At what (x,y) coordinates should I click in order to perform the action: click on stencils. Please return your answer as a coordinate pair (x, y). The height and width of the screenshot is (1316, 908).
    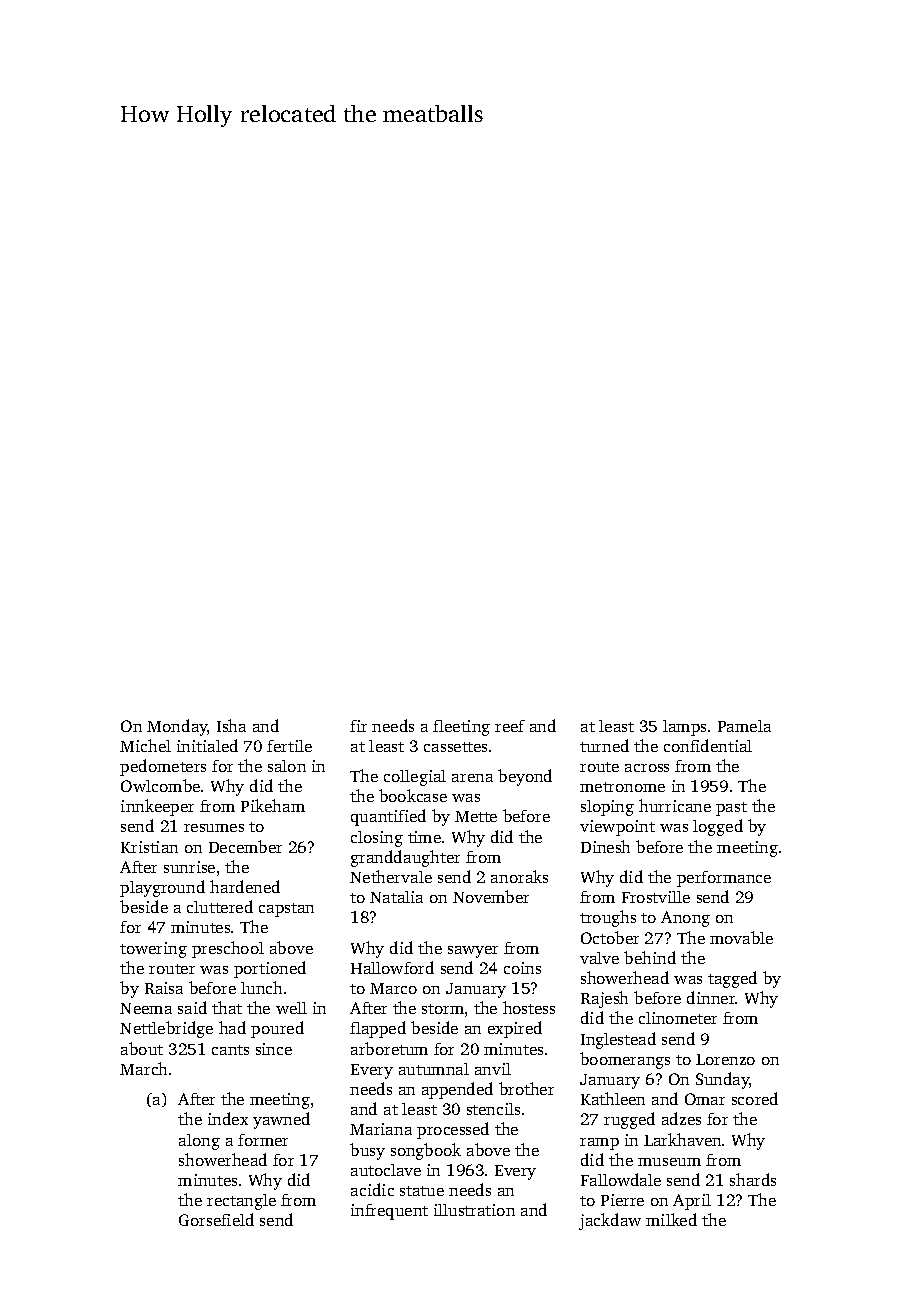
    Looking at the image, I should click on (493, 1109).
